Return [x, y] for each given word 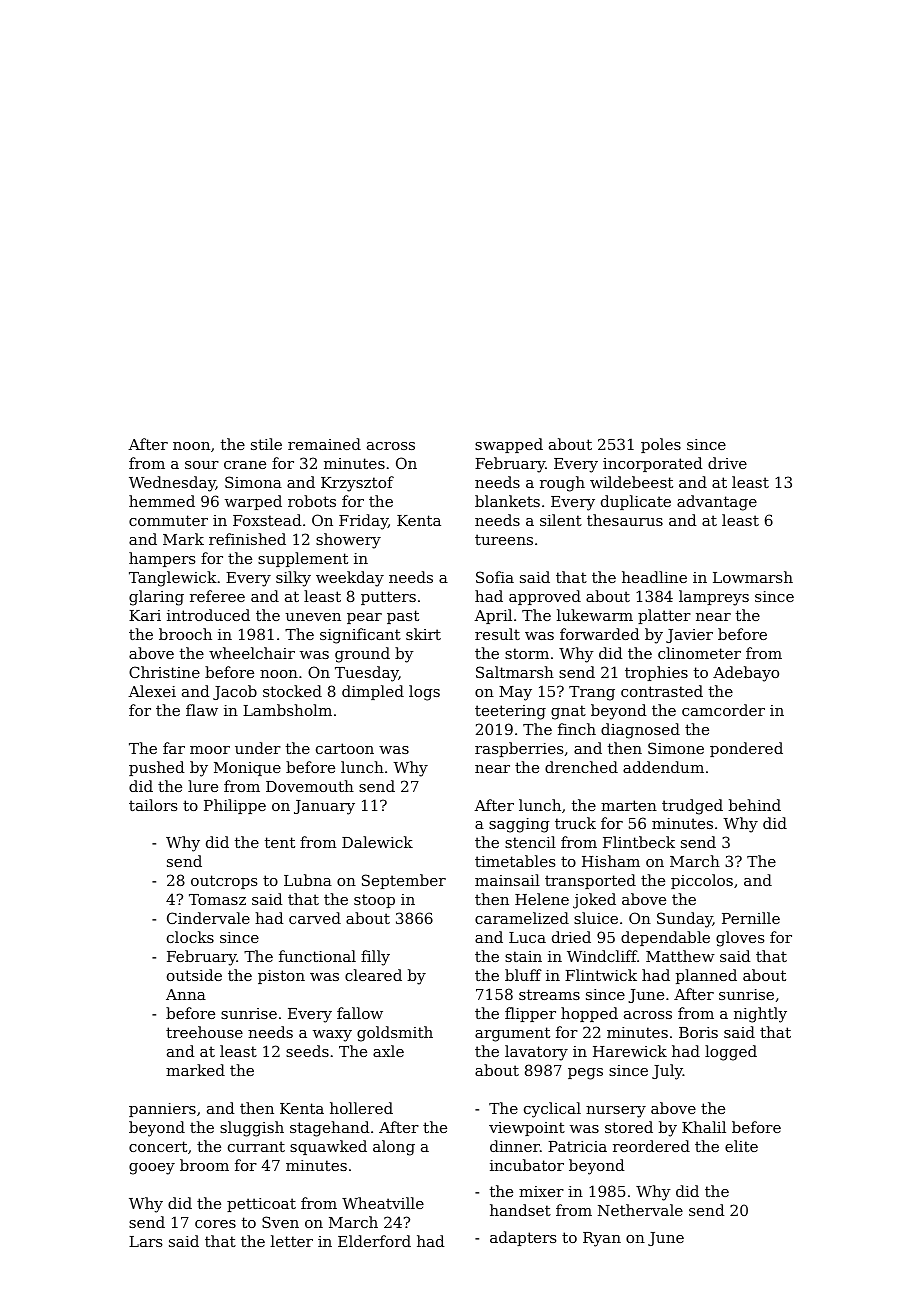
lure [203, 786]
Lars [145, 1241]
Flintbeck [639, 842]
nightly [760, 1015]
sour [202, 465]
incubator [527, 1165]
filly [375, 958]
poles [661, 445]
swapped [509, 445]
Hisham [611, 861]
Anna [186, 994]
